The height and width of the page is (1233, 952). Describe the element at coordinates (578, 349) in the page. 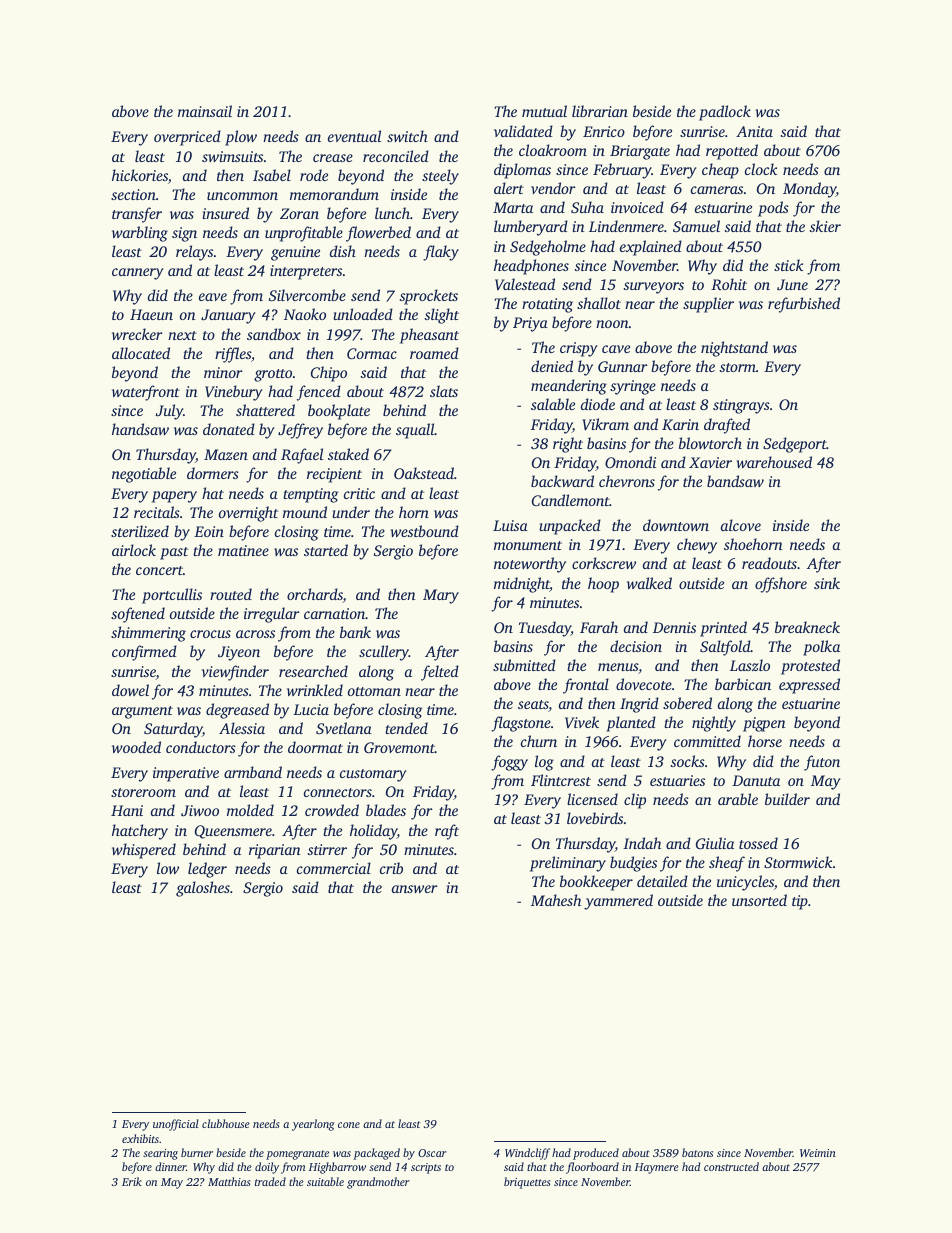

I see `crispy` at that location.
